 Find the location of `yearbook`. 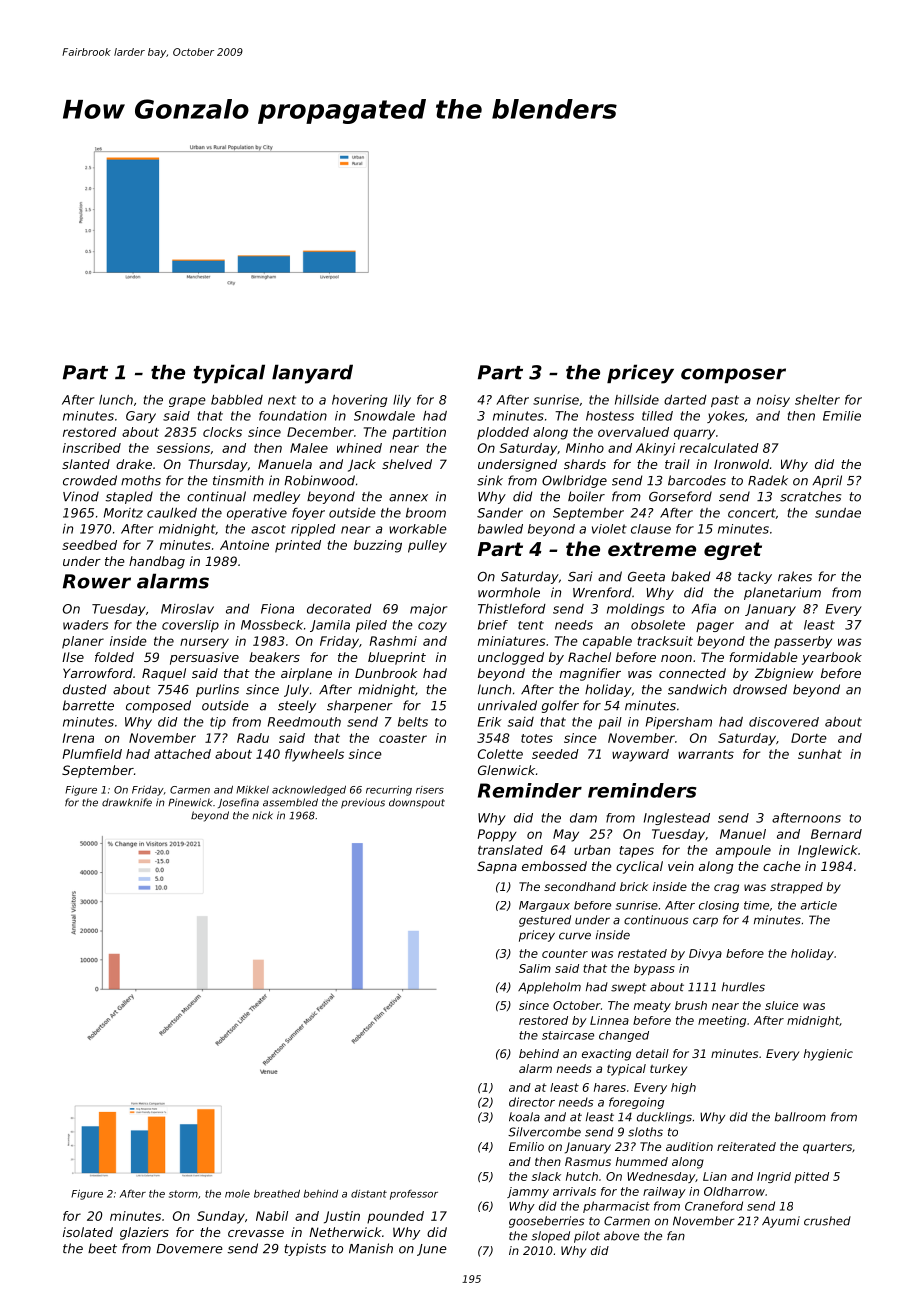

yearbook is located at coordinates (832, 658).
